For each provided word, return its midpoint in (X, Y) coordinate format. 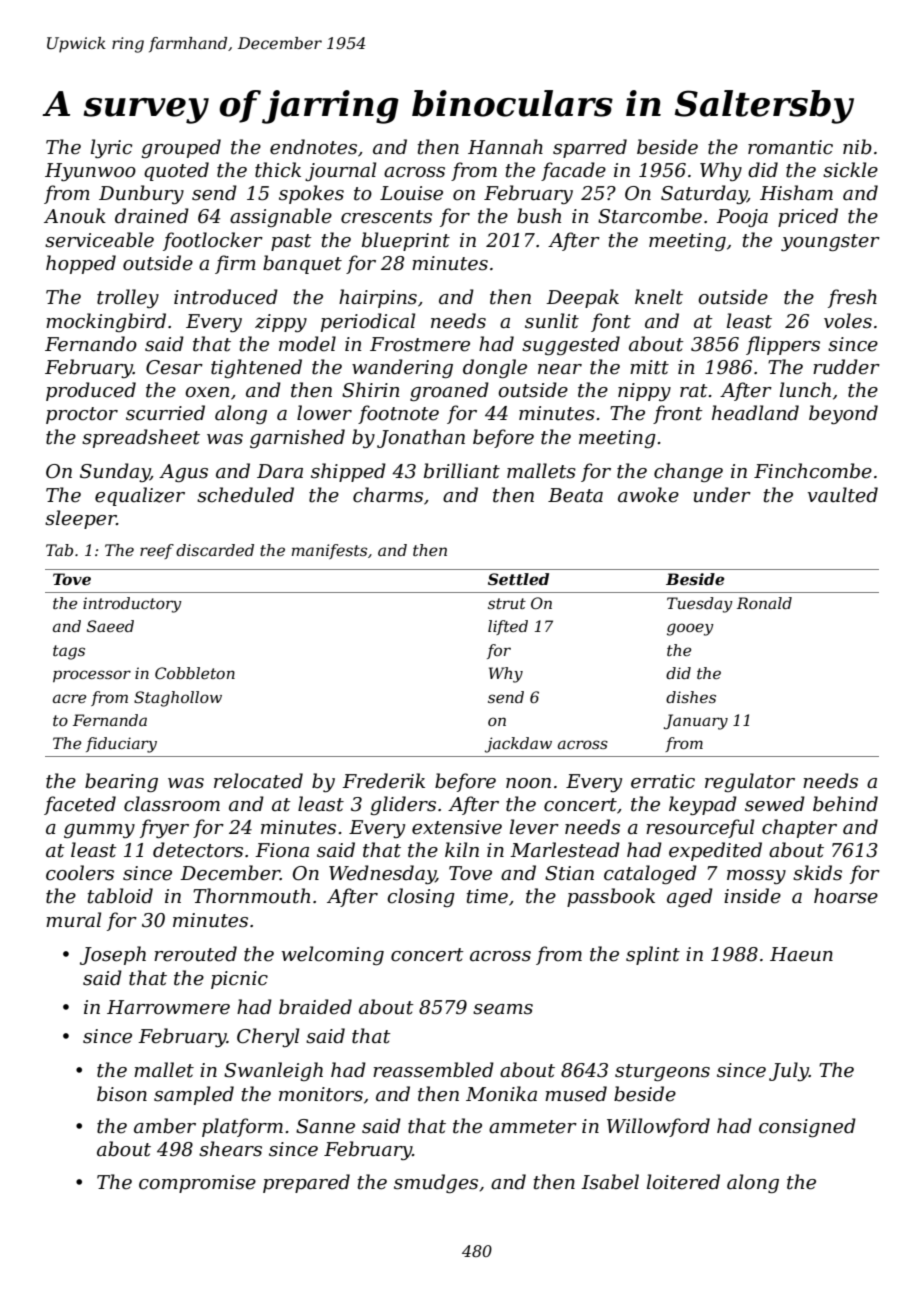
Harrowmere (168, 1007)
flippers (783, 345)
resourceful (700, 828)
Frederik (383, 781)
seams (503, 1009)
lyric (111, 148)
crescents (386, 217)
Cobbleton (195, 673)
